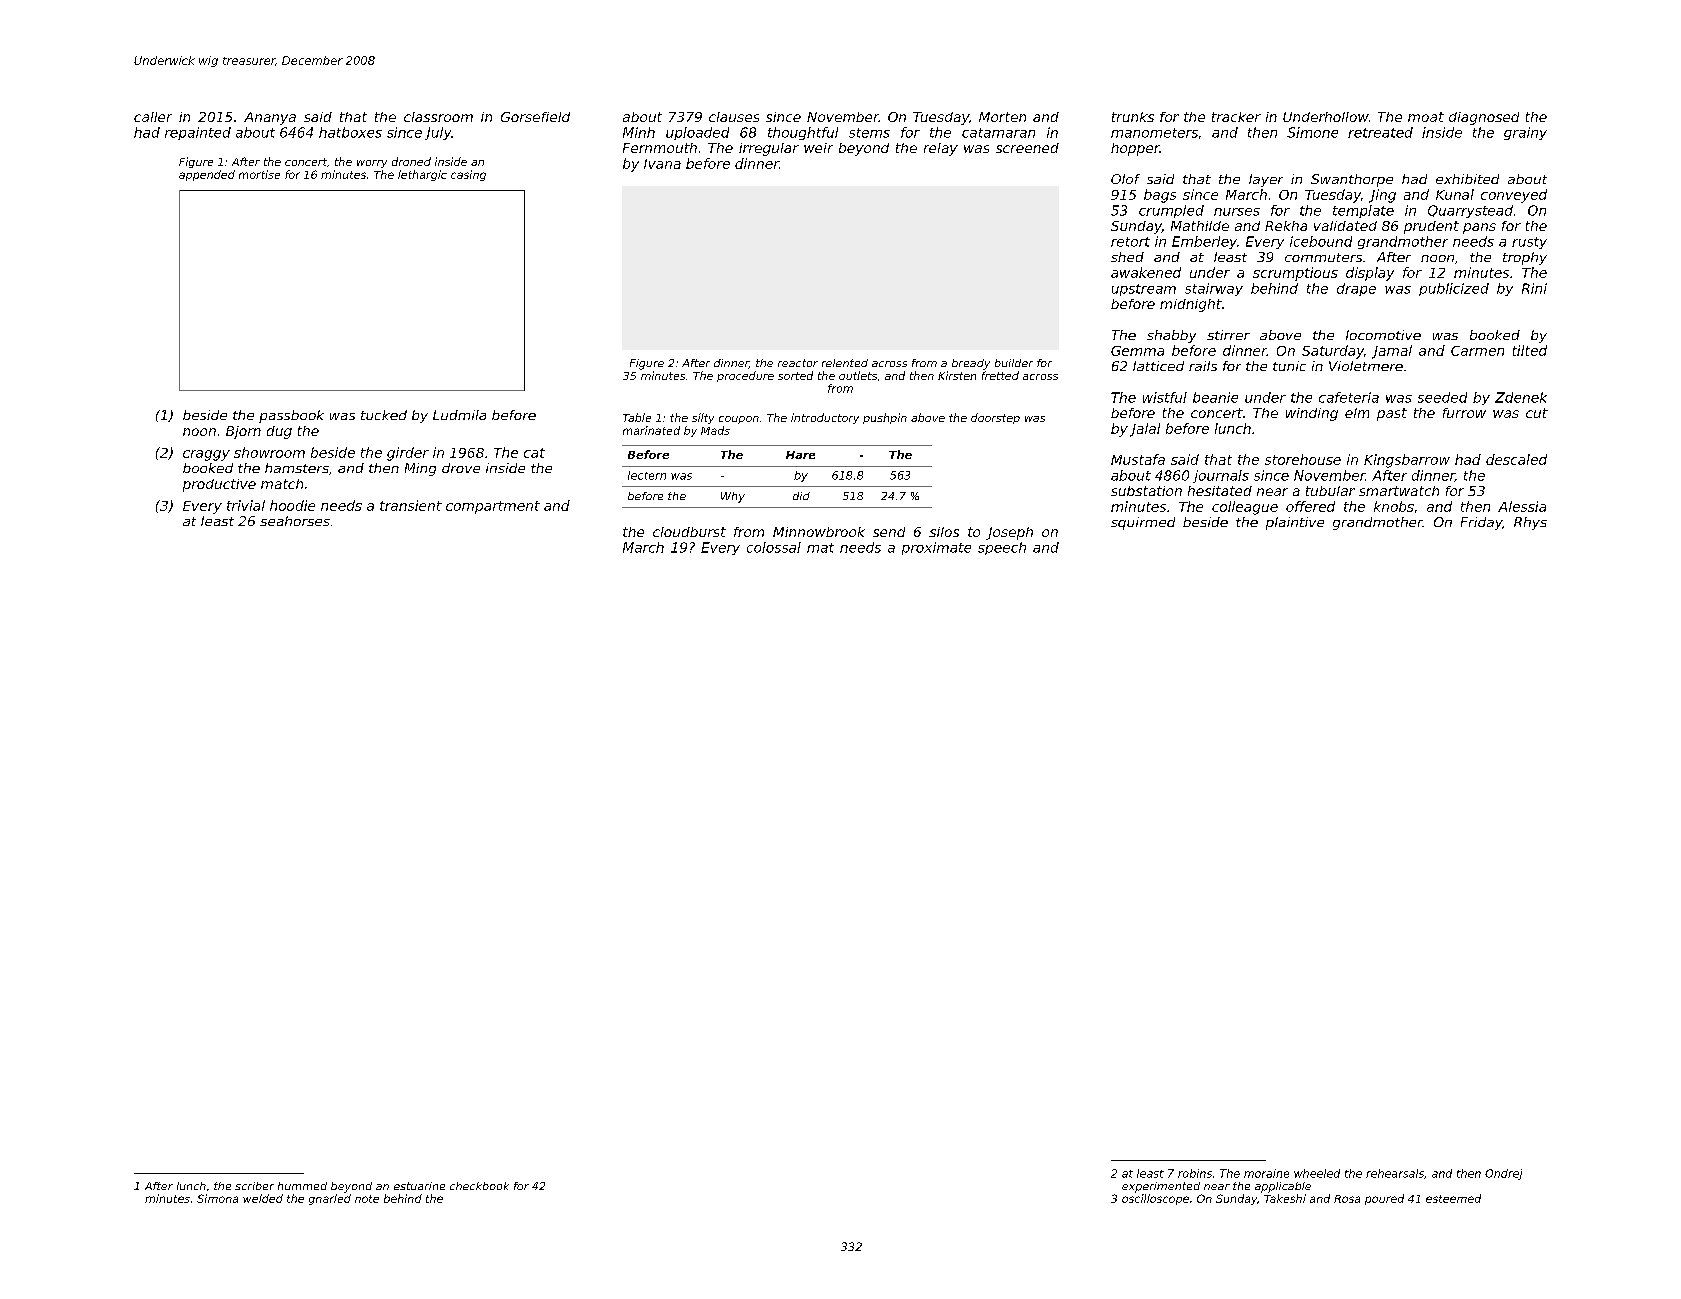  I want to click on builder, so click(1014, 363).
